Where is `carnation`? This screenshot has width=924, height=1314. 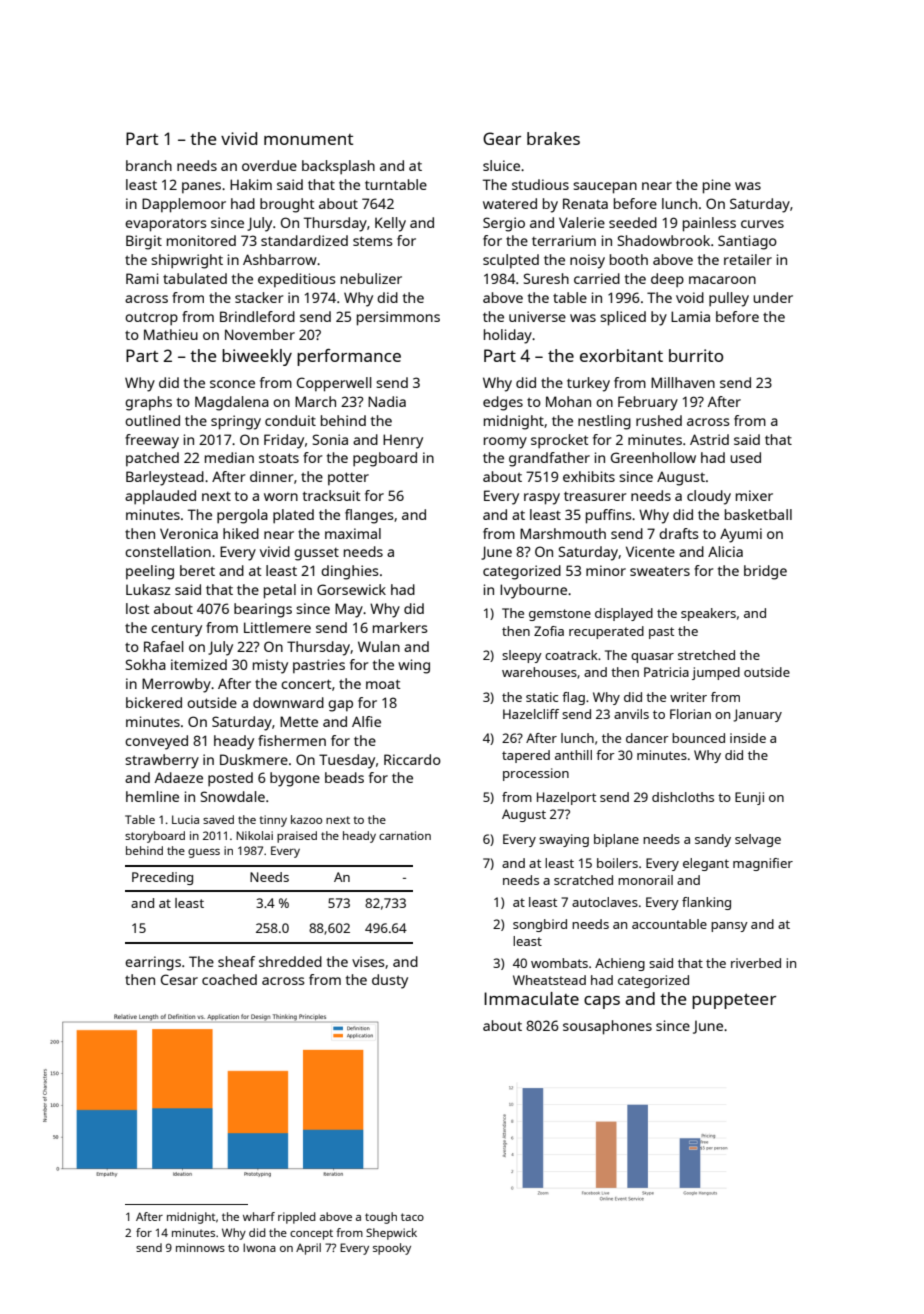 carnation is located at coordinates (405, 835).
